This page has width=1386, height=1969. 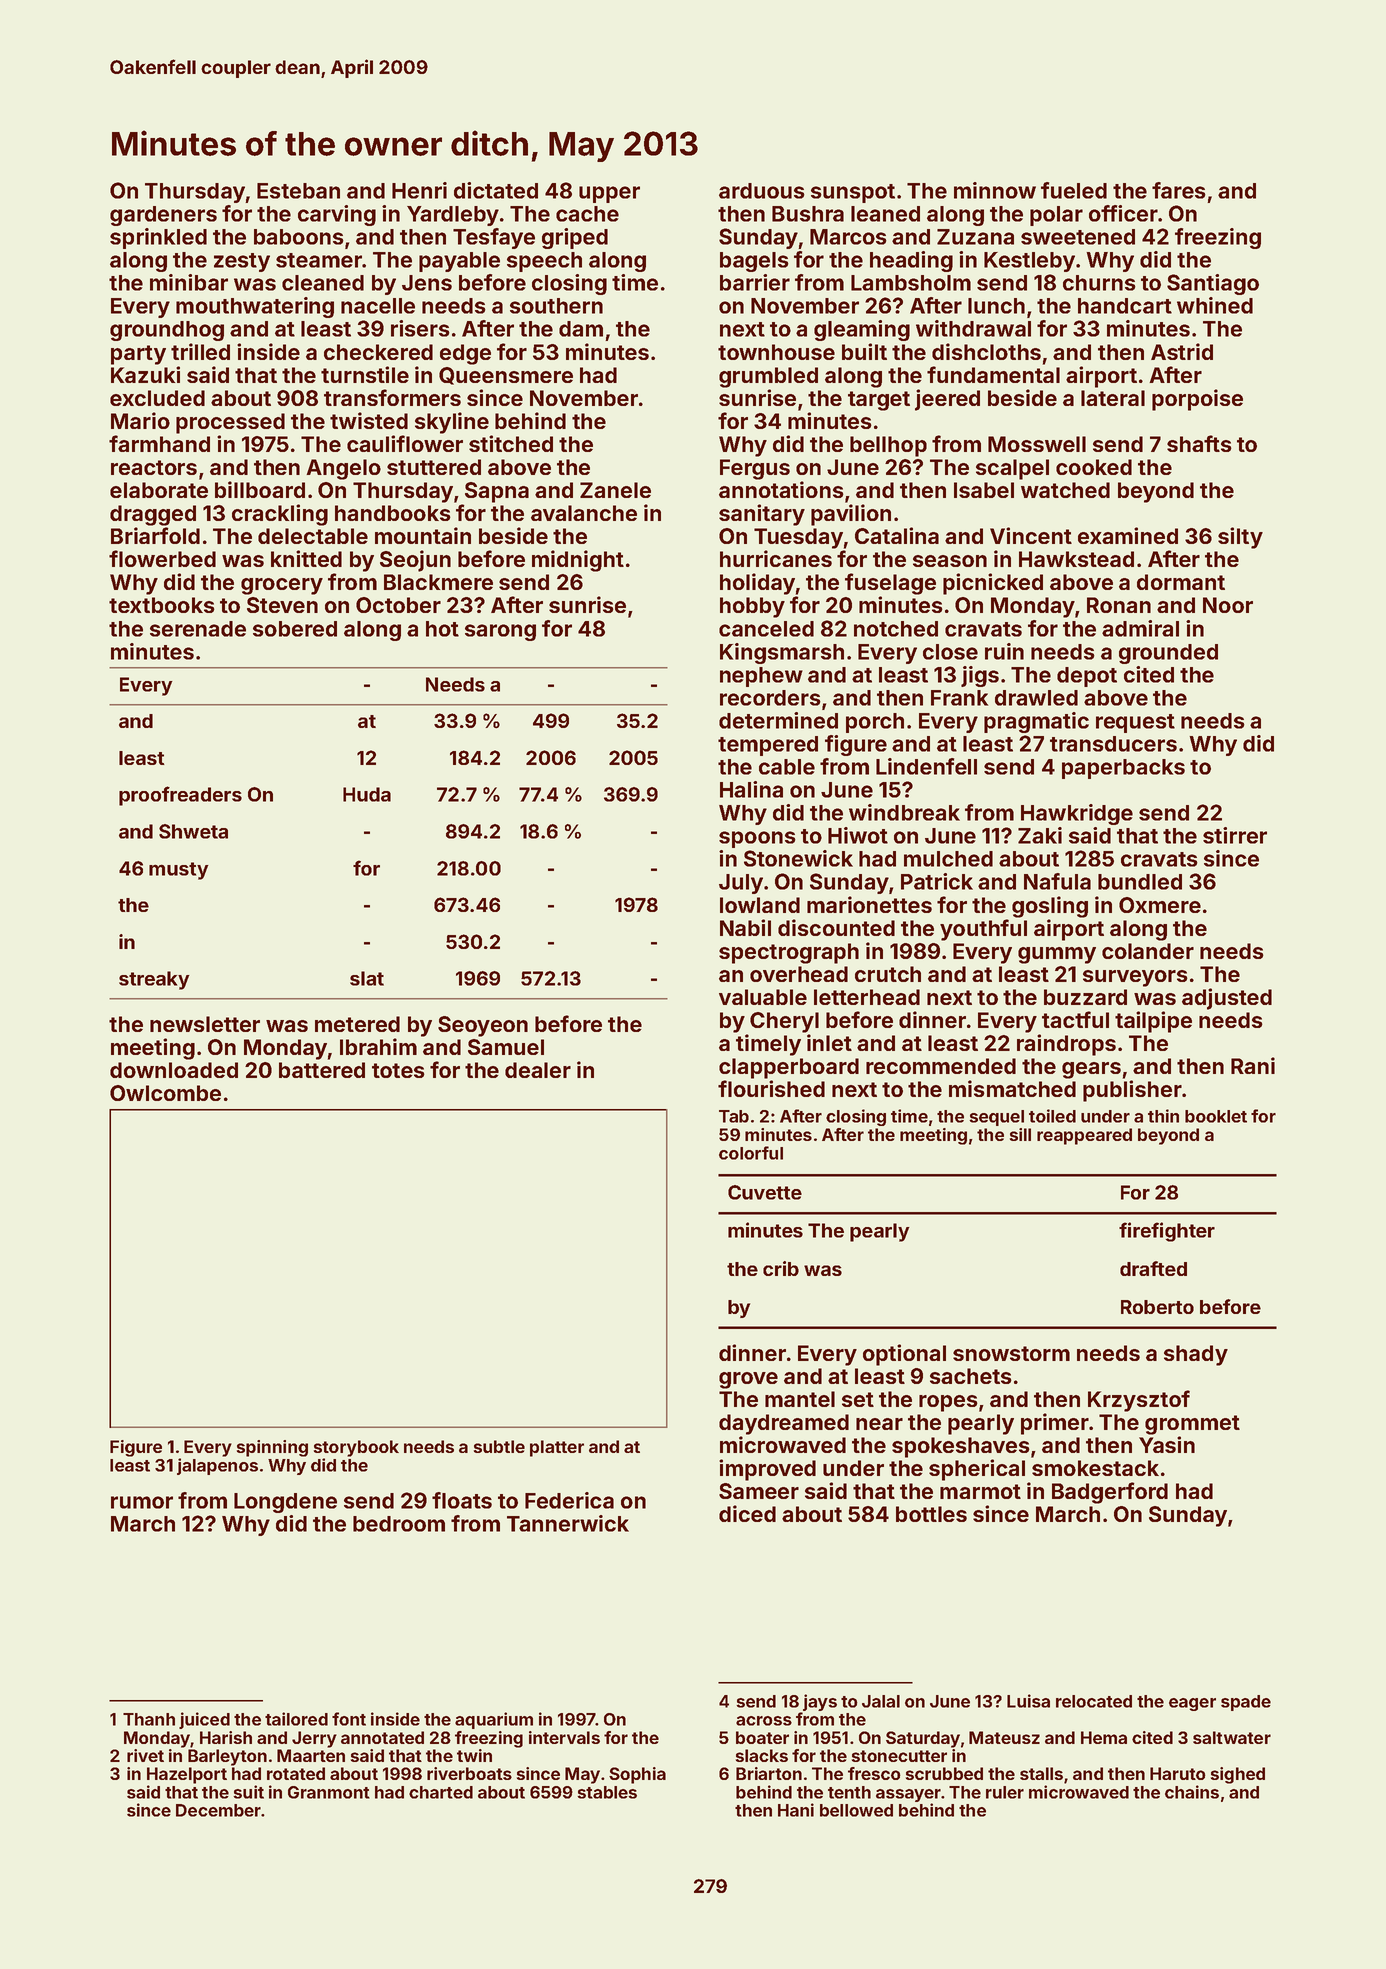 I want to click on gardeners, so click(x=163, y=216).
